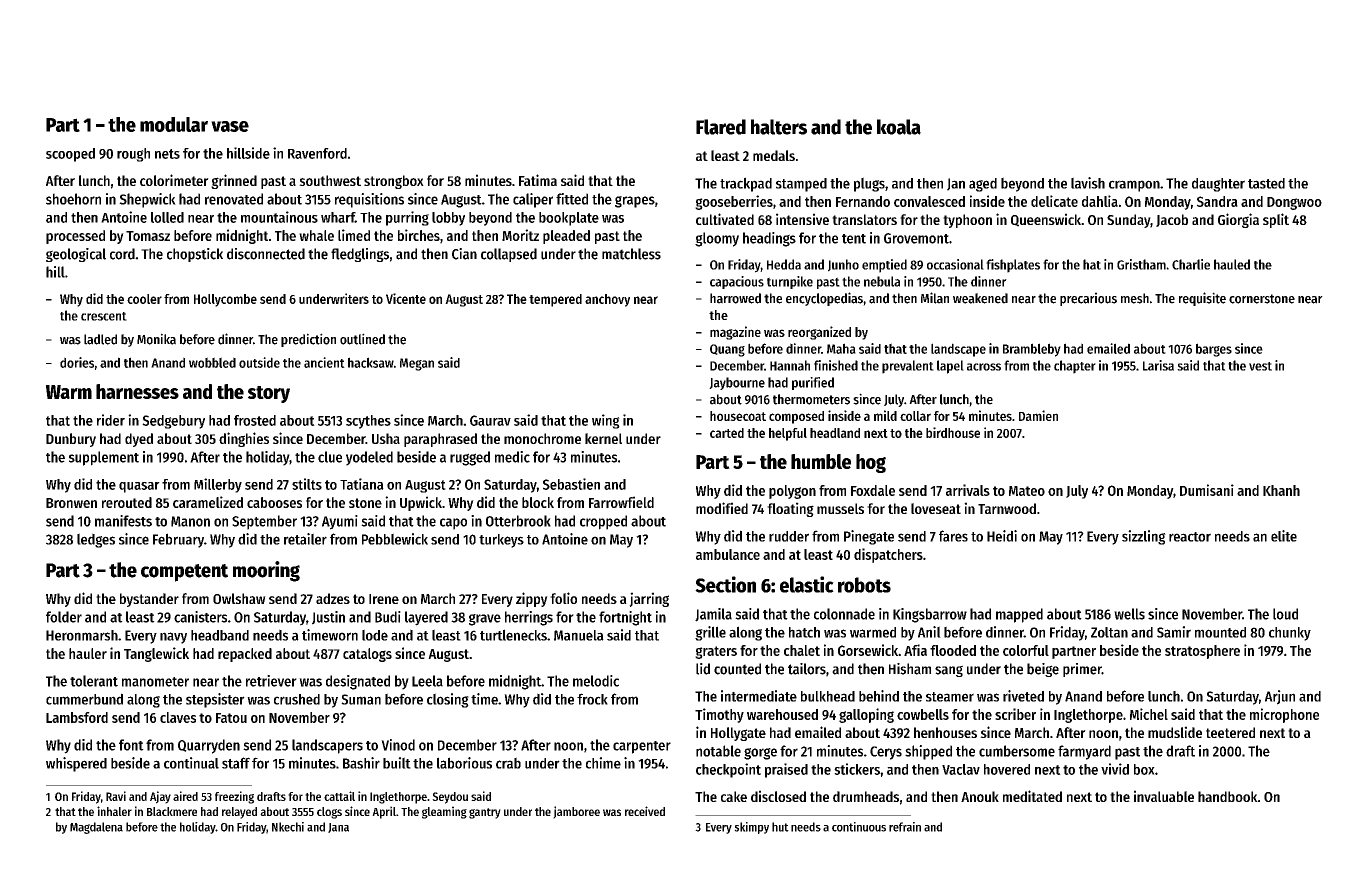  Describe the element at coordinates (1191, 264) in the screenshot. I see `Charlie` at that location.
